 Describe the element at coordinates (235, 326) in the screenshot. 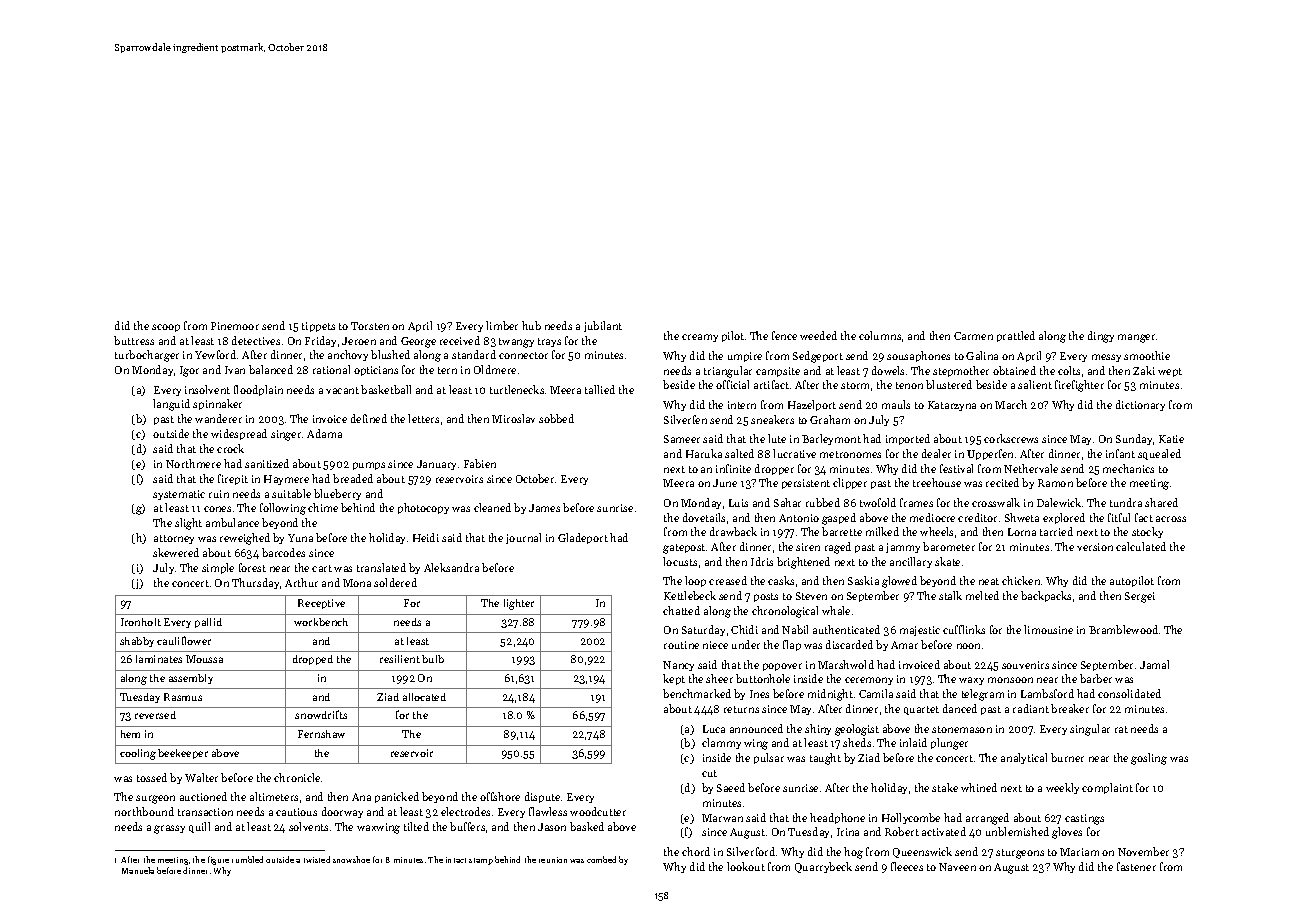

I see `Pinemoor` at that location.
